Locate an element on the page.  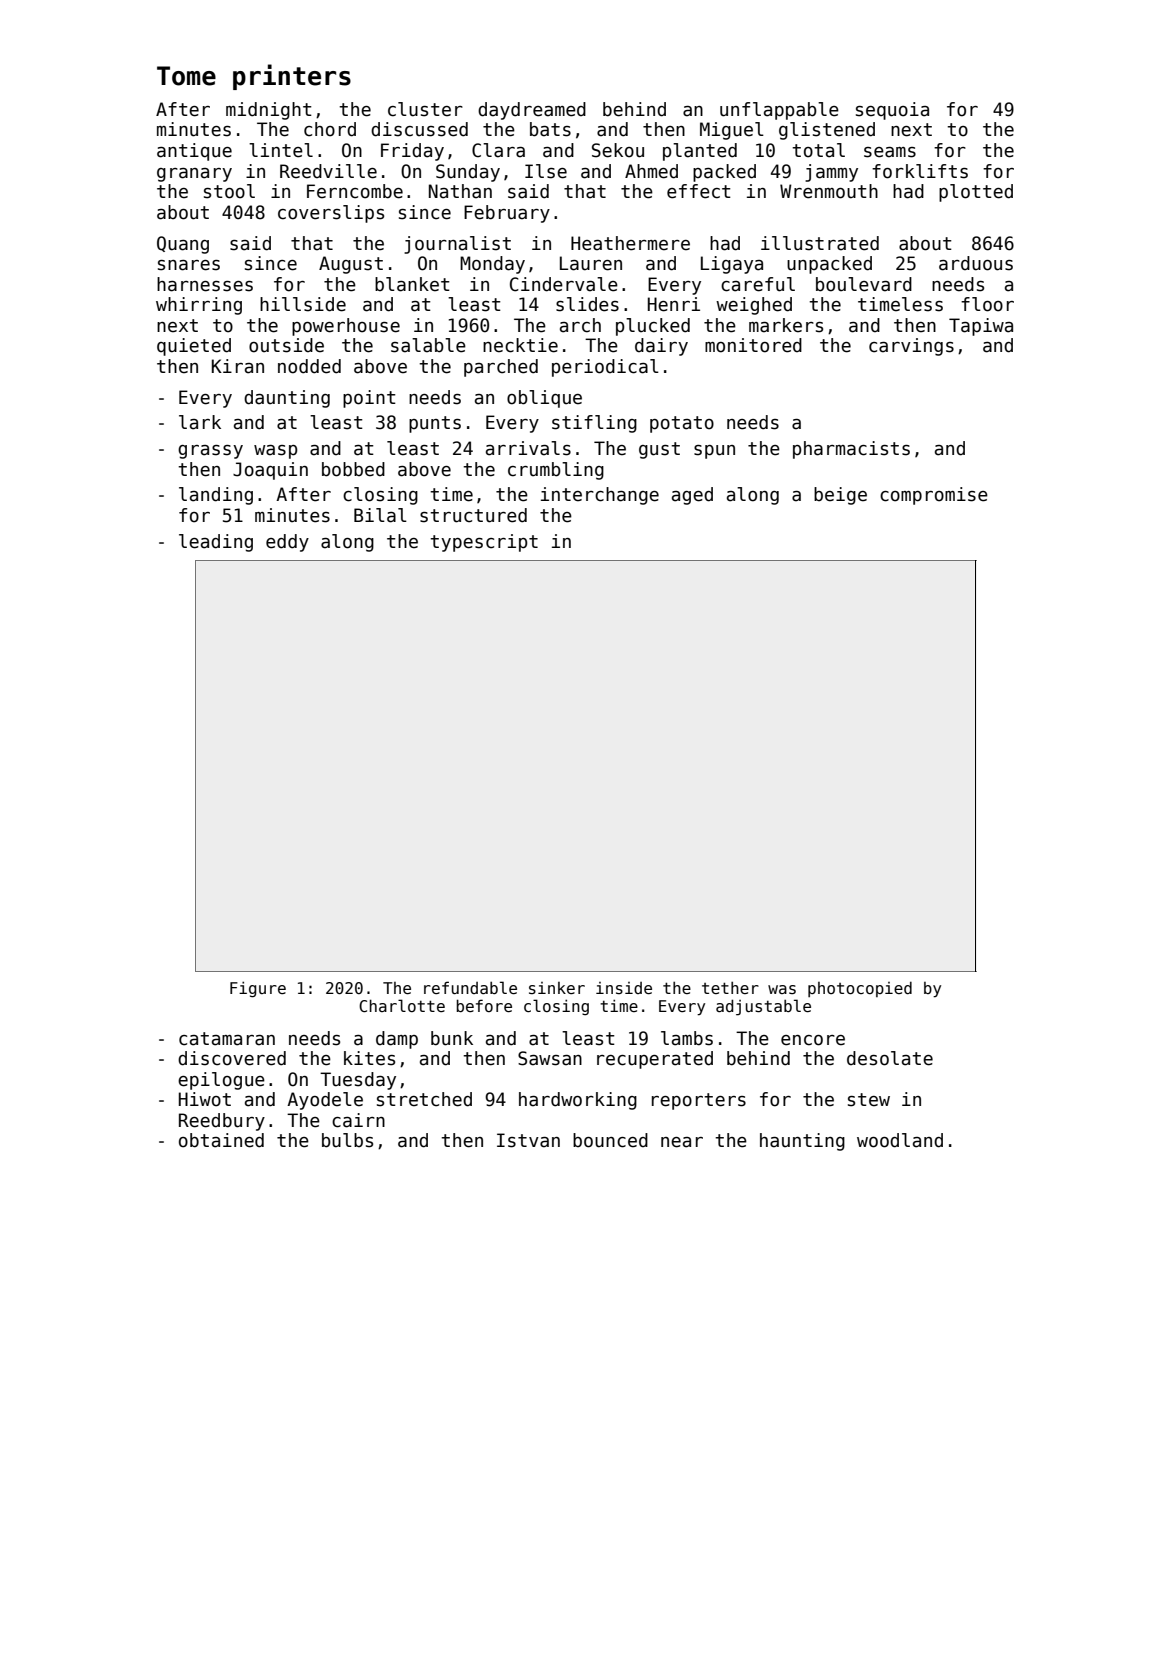
aged is located at coordinates (692, 496).
